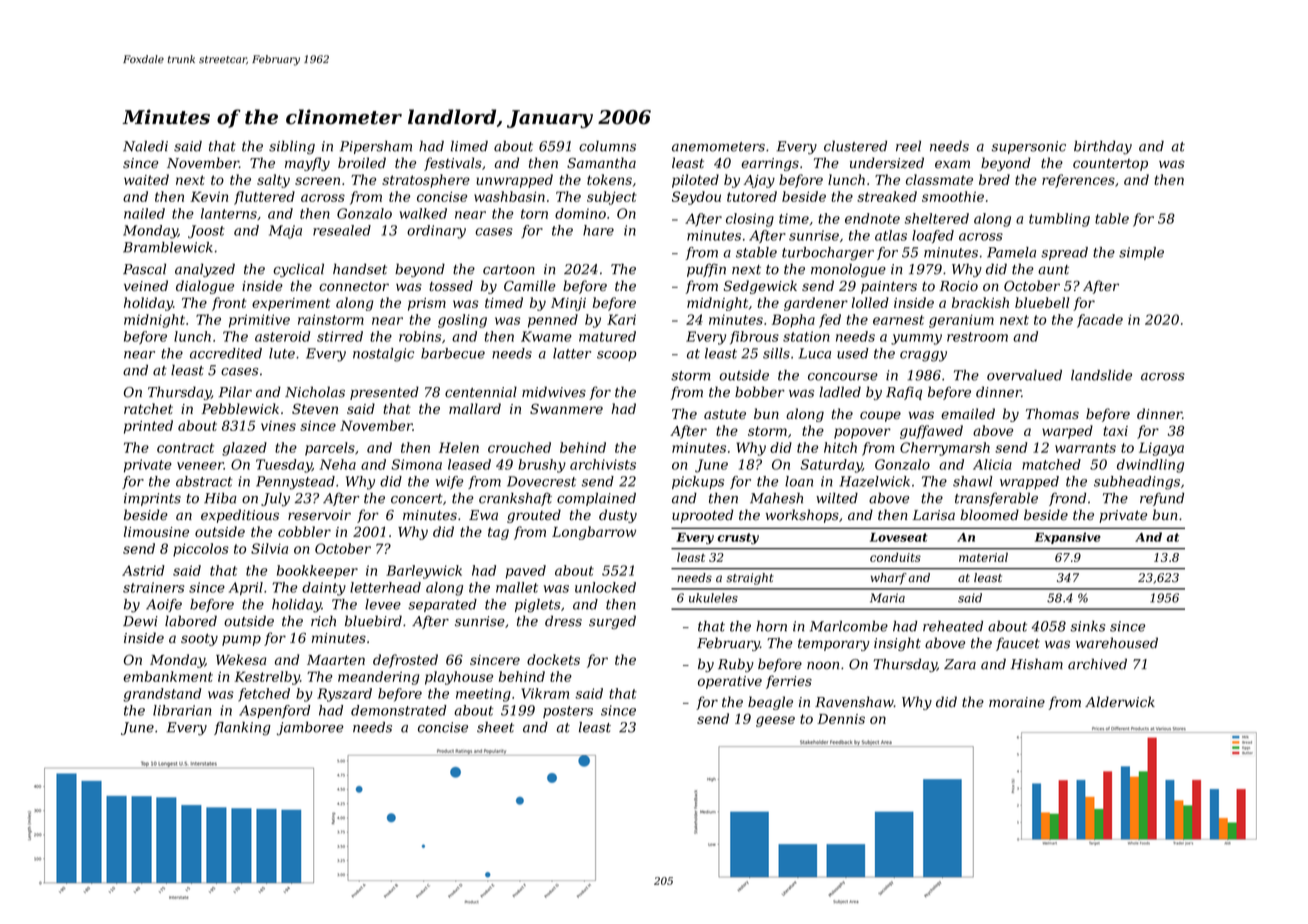 The height and width of the screenshot is (924, 1308). I want to click on landslide, so click(1101, 375).
